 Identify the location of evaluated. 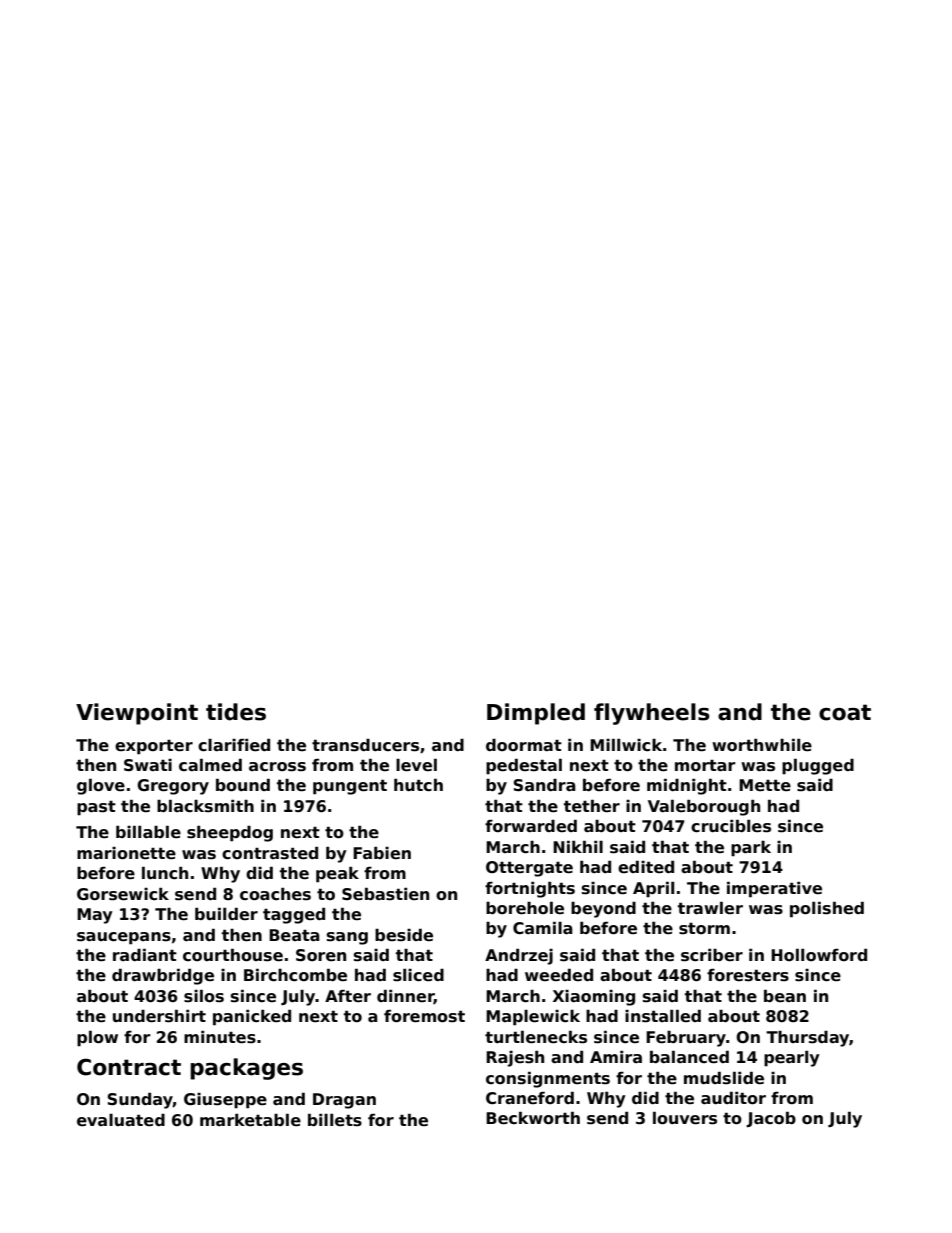
(121, 1120).
